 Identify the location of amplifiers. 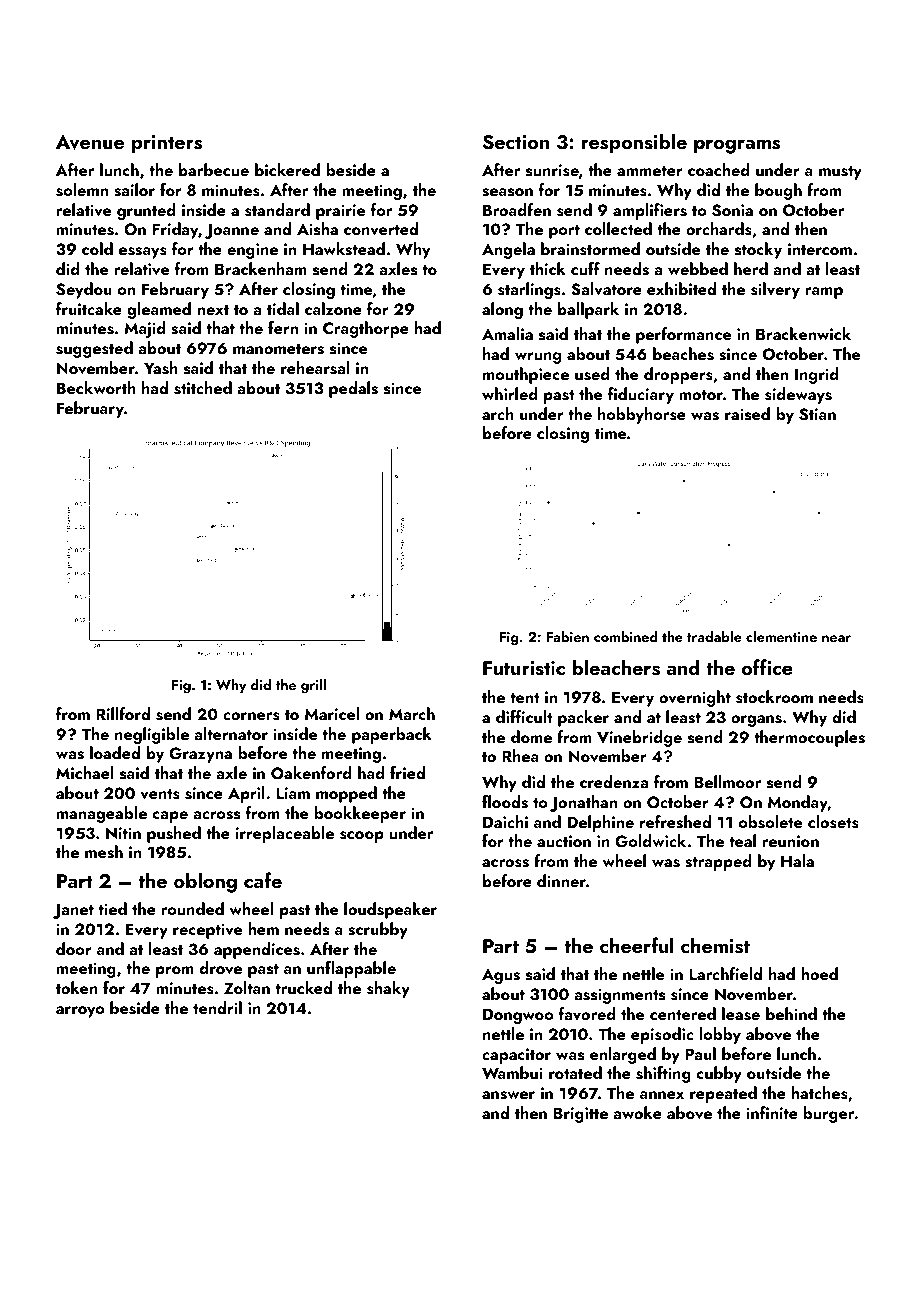
(650, 211).
